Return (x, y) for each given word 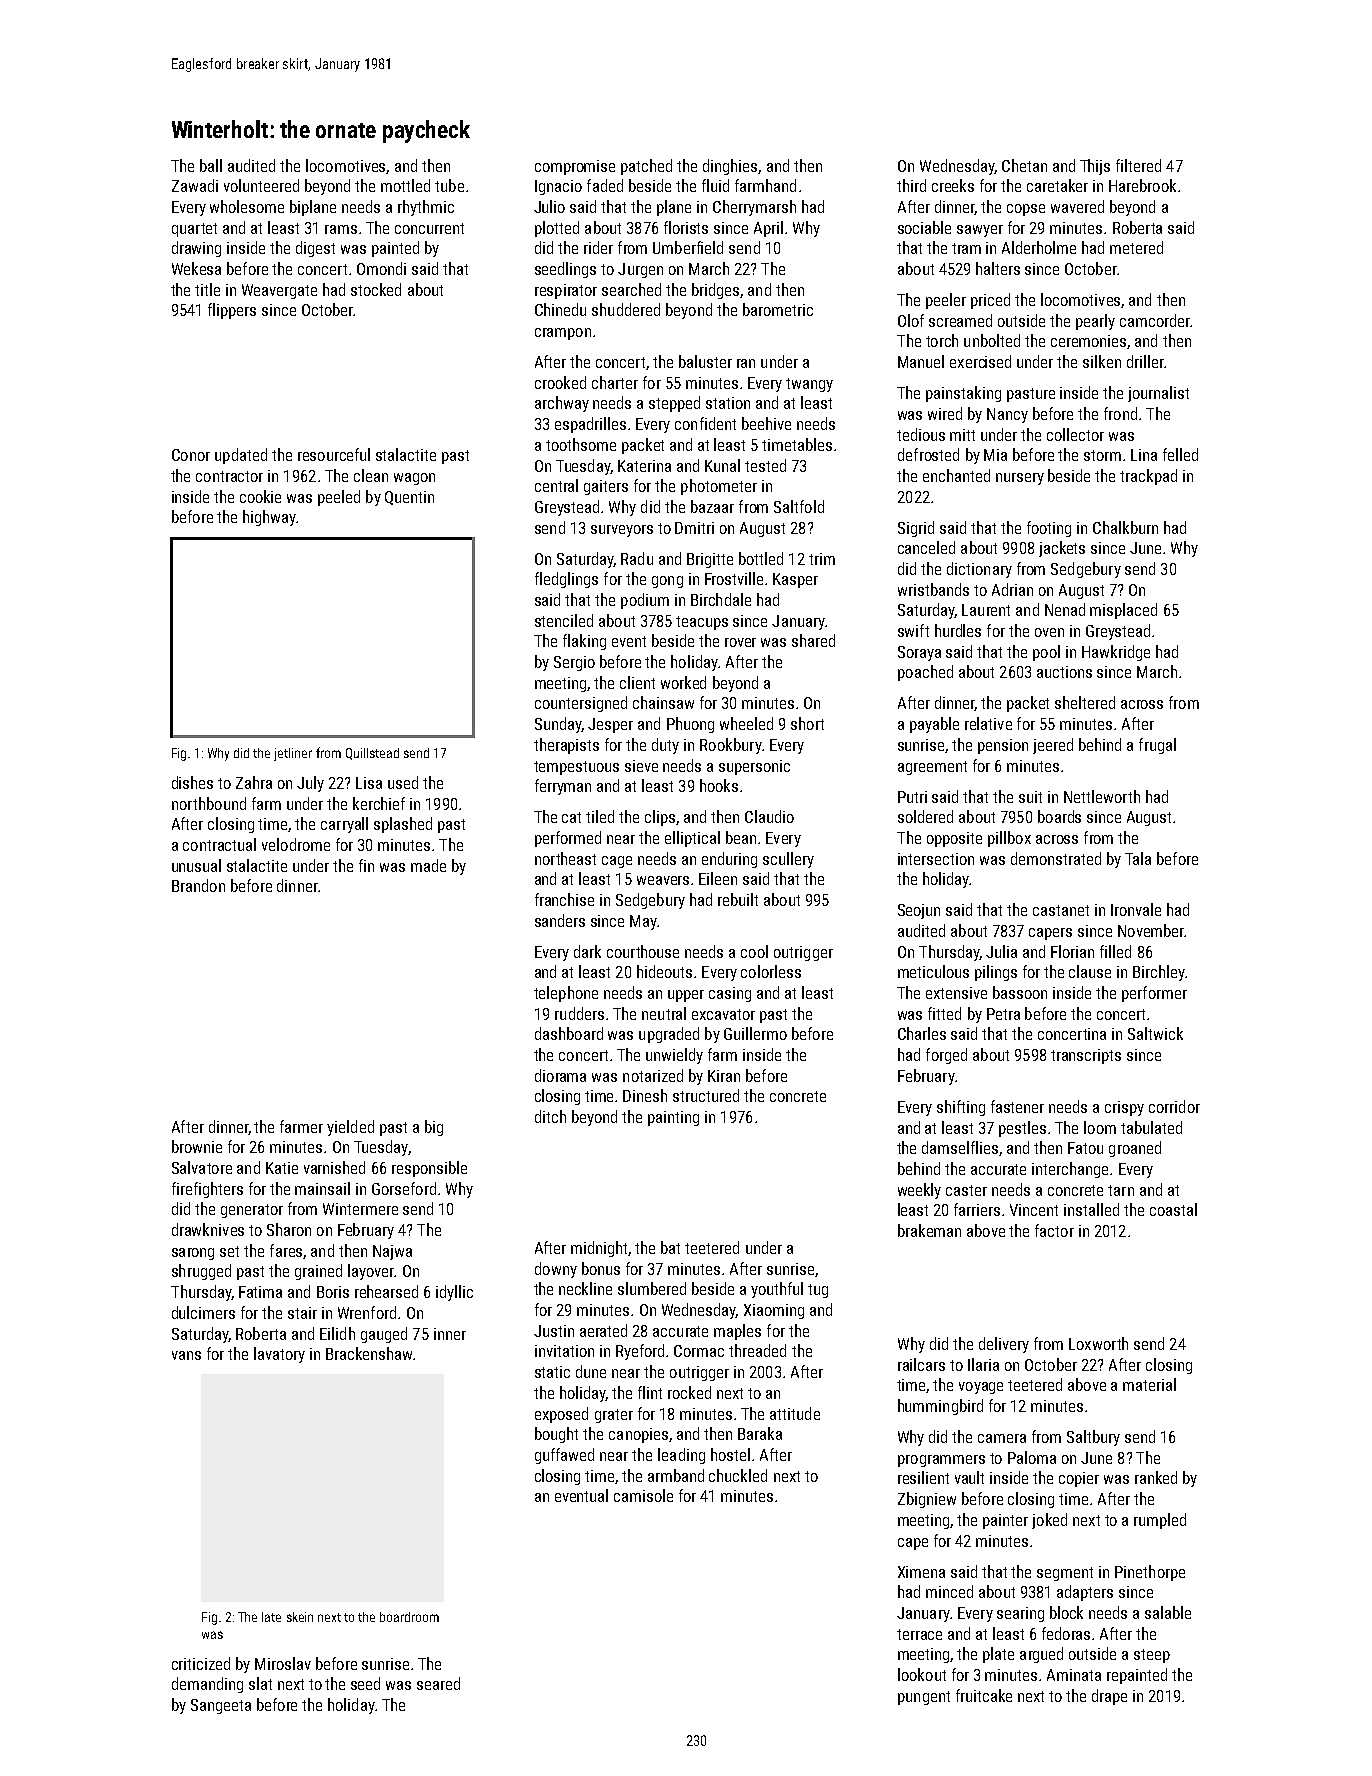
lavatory (279, 1355)
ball (211, 165)
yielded (350, 1128)
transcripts (1086, 1056)
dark (587, 951)
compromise (575, 167)
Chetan (1024, 165)
